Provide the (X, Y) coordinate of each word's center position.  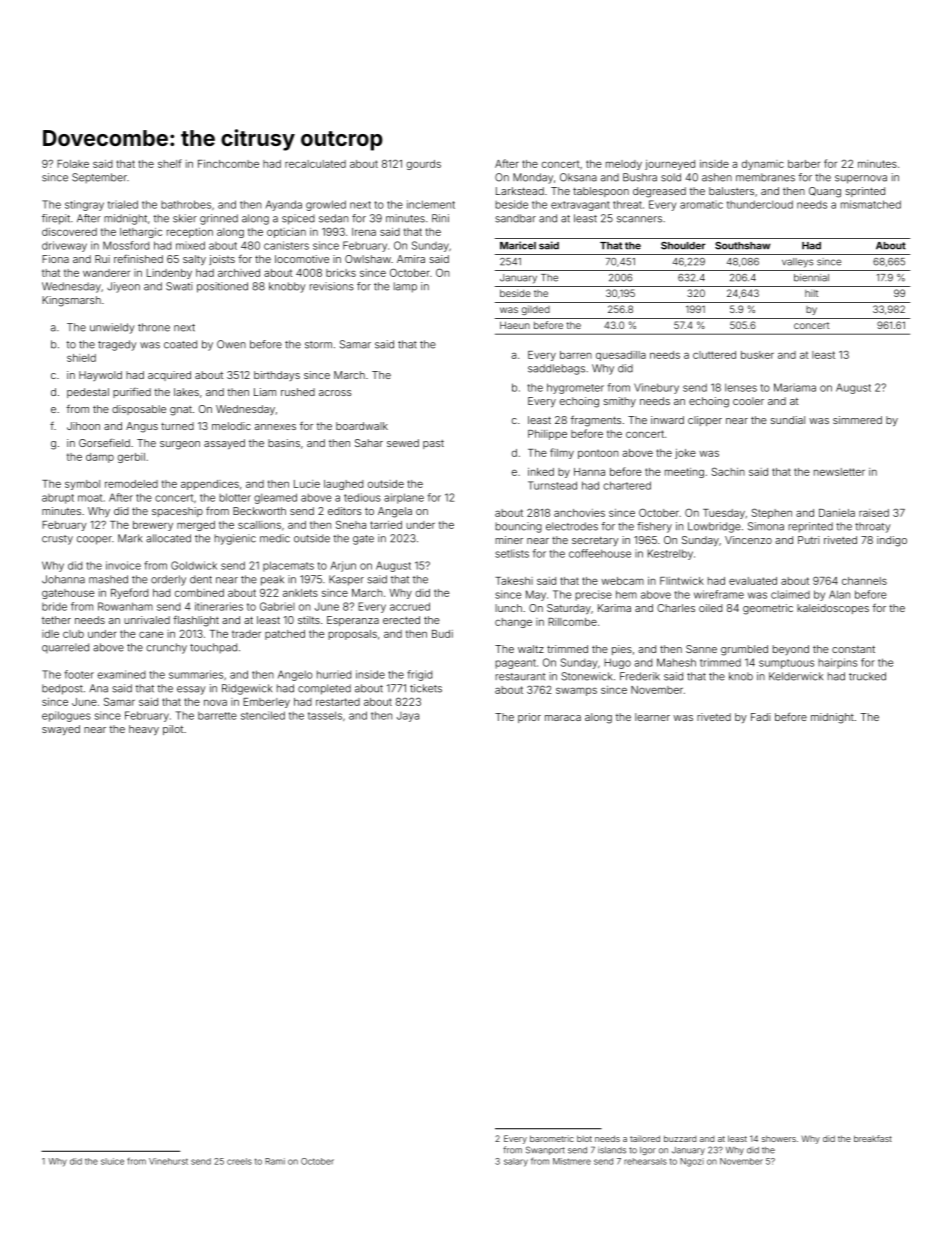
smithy (620, 402)
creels (239, 1161)
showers (779, 1138)
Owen (231, 344)
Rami (275, 1161)
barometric (552, 1138)
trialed (123, 204)
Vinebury (656, 388)
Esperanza (353, 621)
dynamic (763, 165)
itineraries (219, 606)
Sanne (701, 649)
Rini (440, 218)
